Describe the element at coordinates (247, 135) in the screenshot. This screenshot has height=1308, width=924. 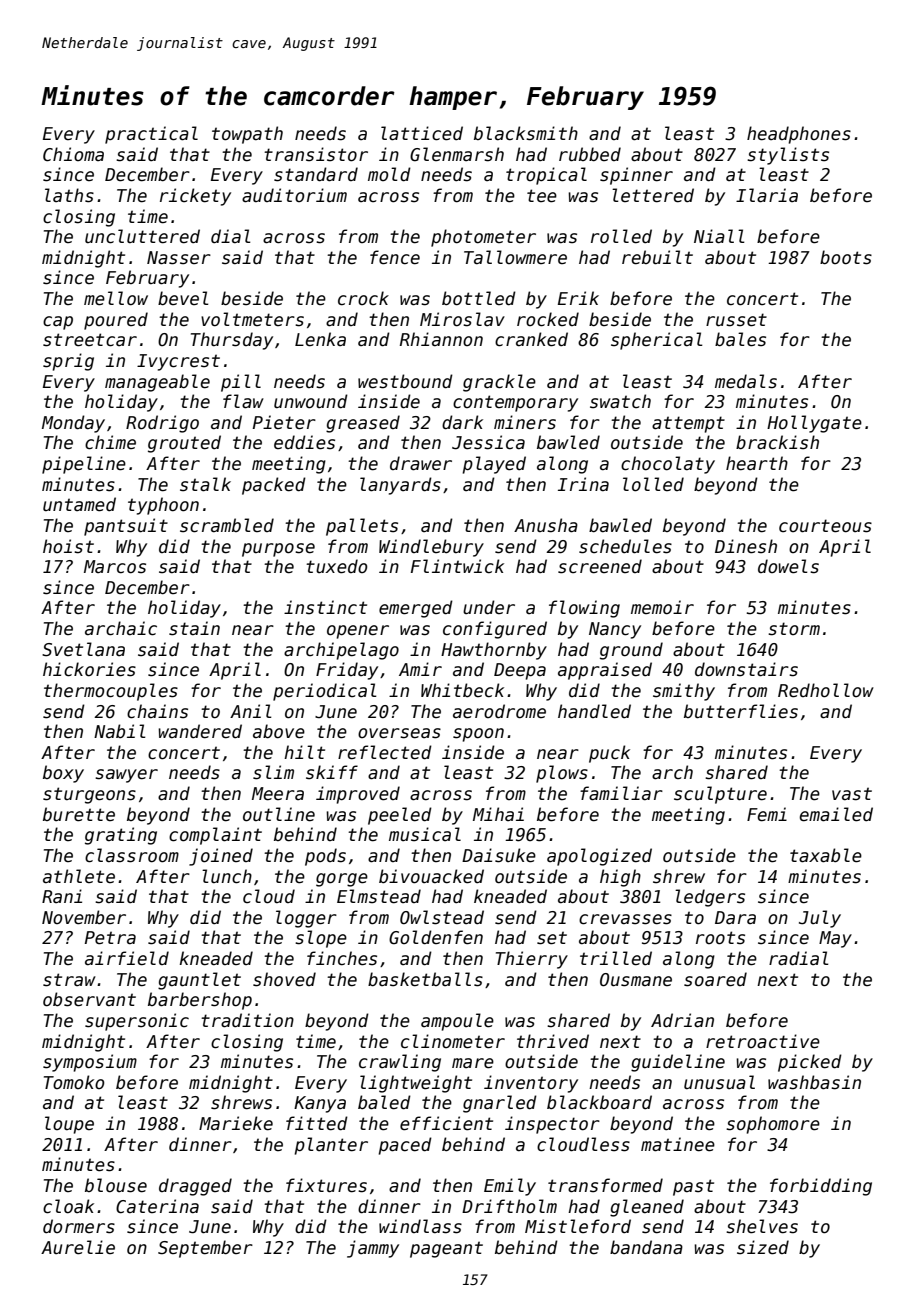
I see `towpath` at that location.
